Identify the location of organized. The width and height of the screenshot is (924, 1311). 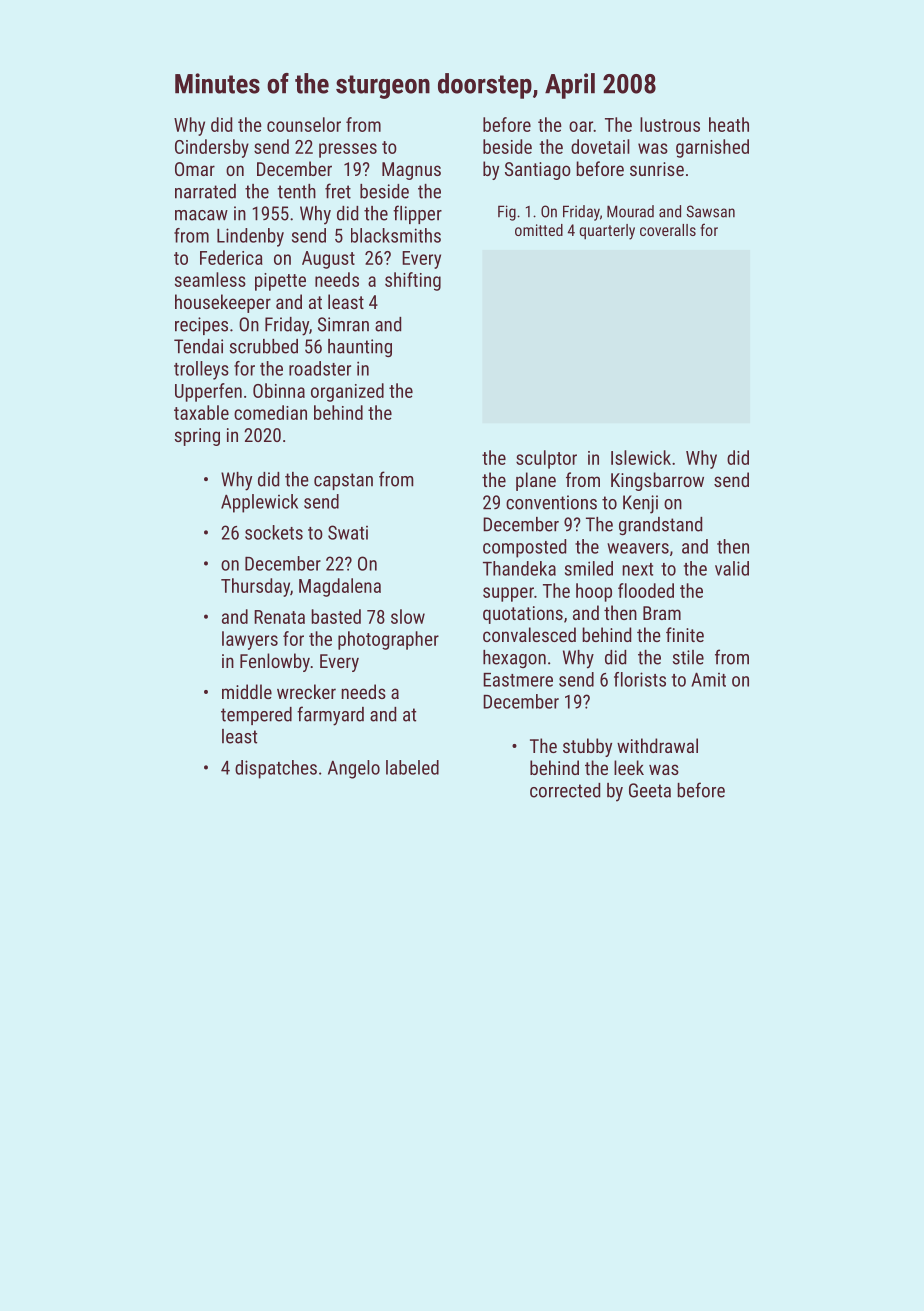
(347, 392).
